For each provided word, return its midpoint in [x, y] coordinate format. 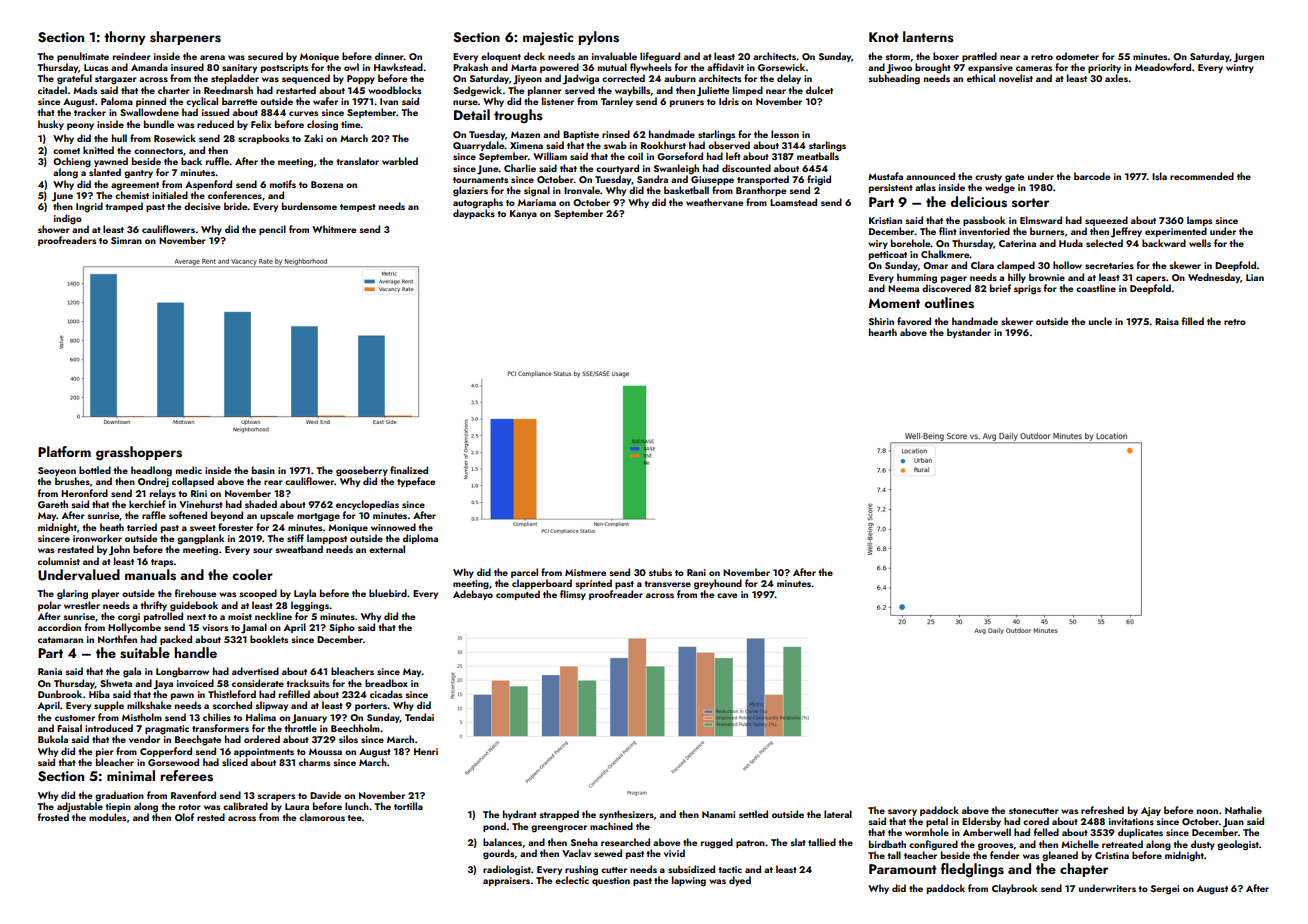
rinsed [616, 134]
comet [66, 151]
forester [235, 527]
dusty [1203, 845]
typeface [416, 482]
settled [753, 814]
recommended [1202, 176]
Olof [184, 817]
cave [727, 595]
